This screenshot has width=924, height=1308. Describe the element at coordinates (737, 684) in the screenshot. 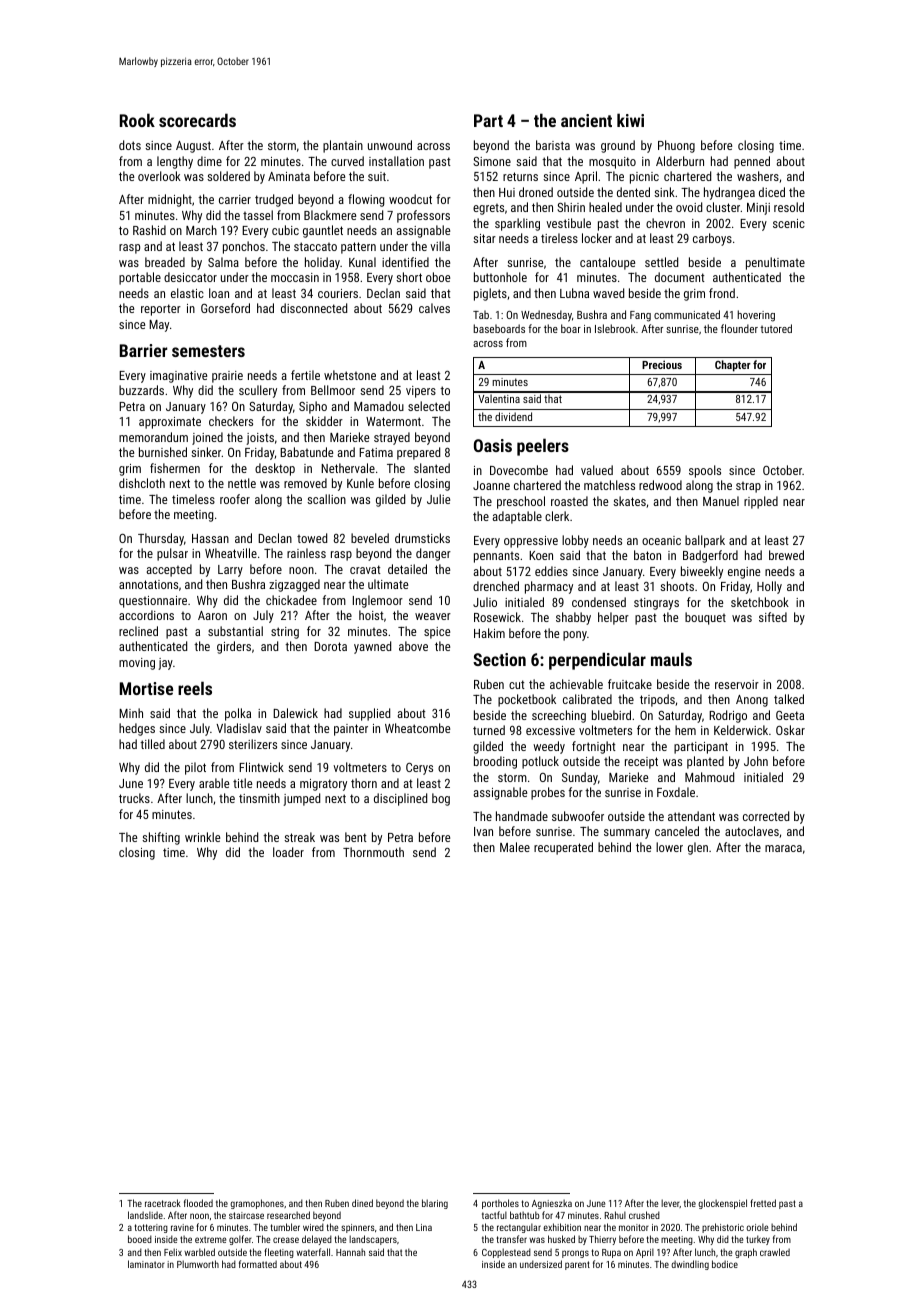

I see `reservoir` at that location.
